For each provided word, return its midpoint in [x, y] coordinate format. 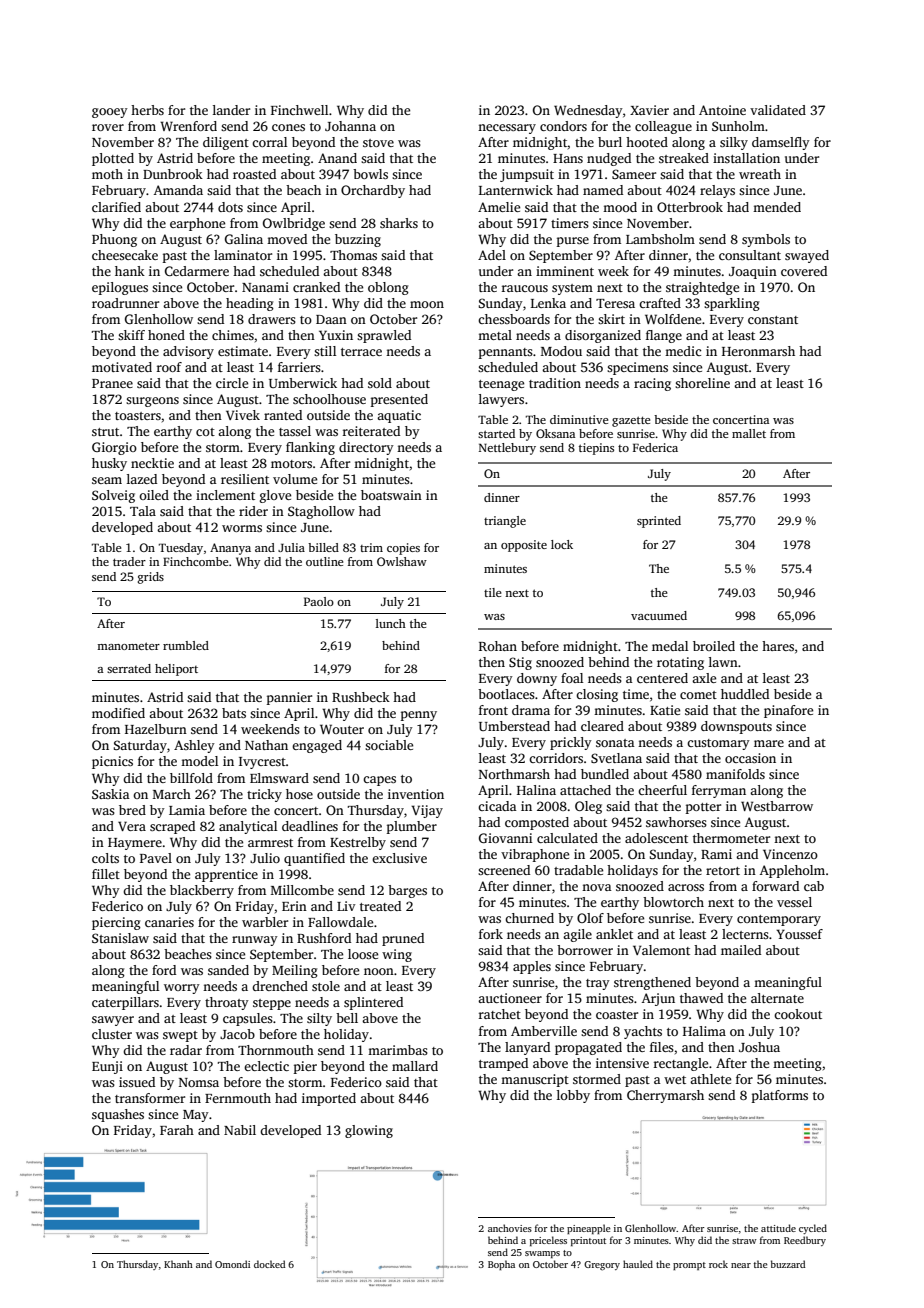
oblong [388, 288]
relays [717, 191]
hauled [638, 1264]
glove [275, 496]
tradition [555, 383]
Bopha [501, 1265]
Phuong [114, 240]
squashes [118, 1115]
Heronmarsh [758, 351]
